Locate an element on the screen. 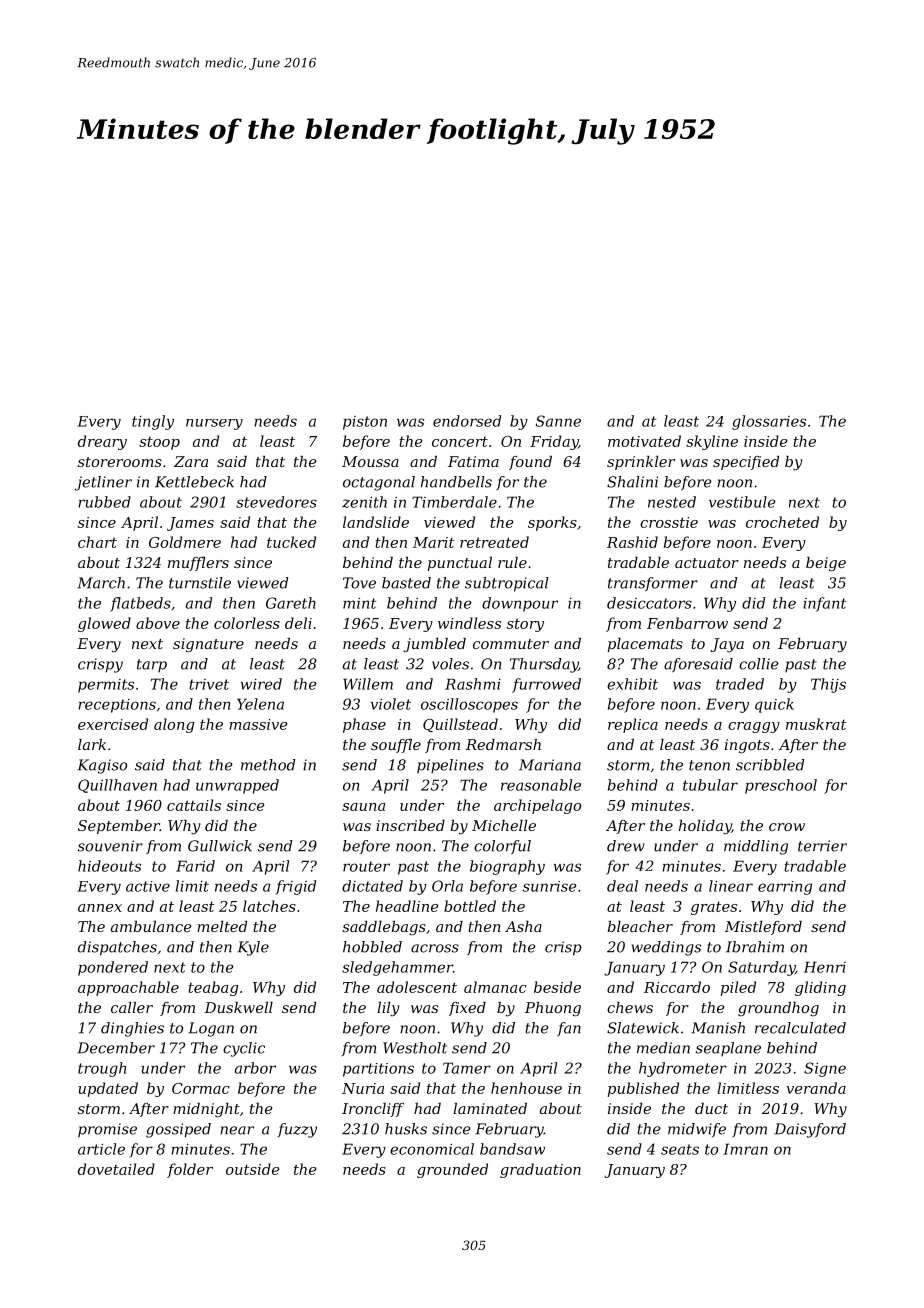 The height and width of the screenshot is (1308, 924). unwrapped is located at coordinates (237, 786).
